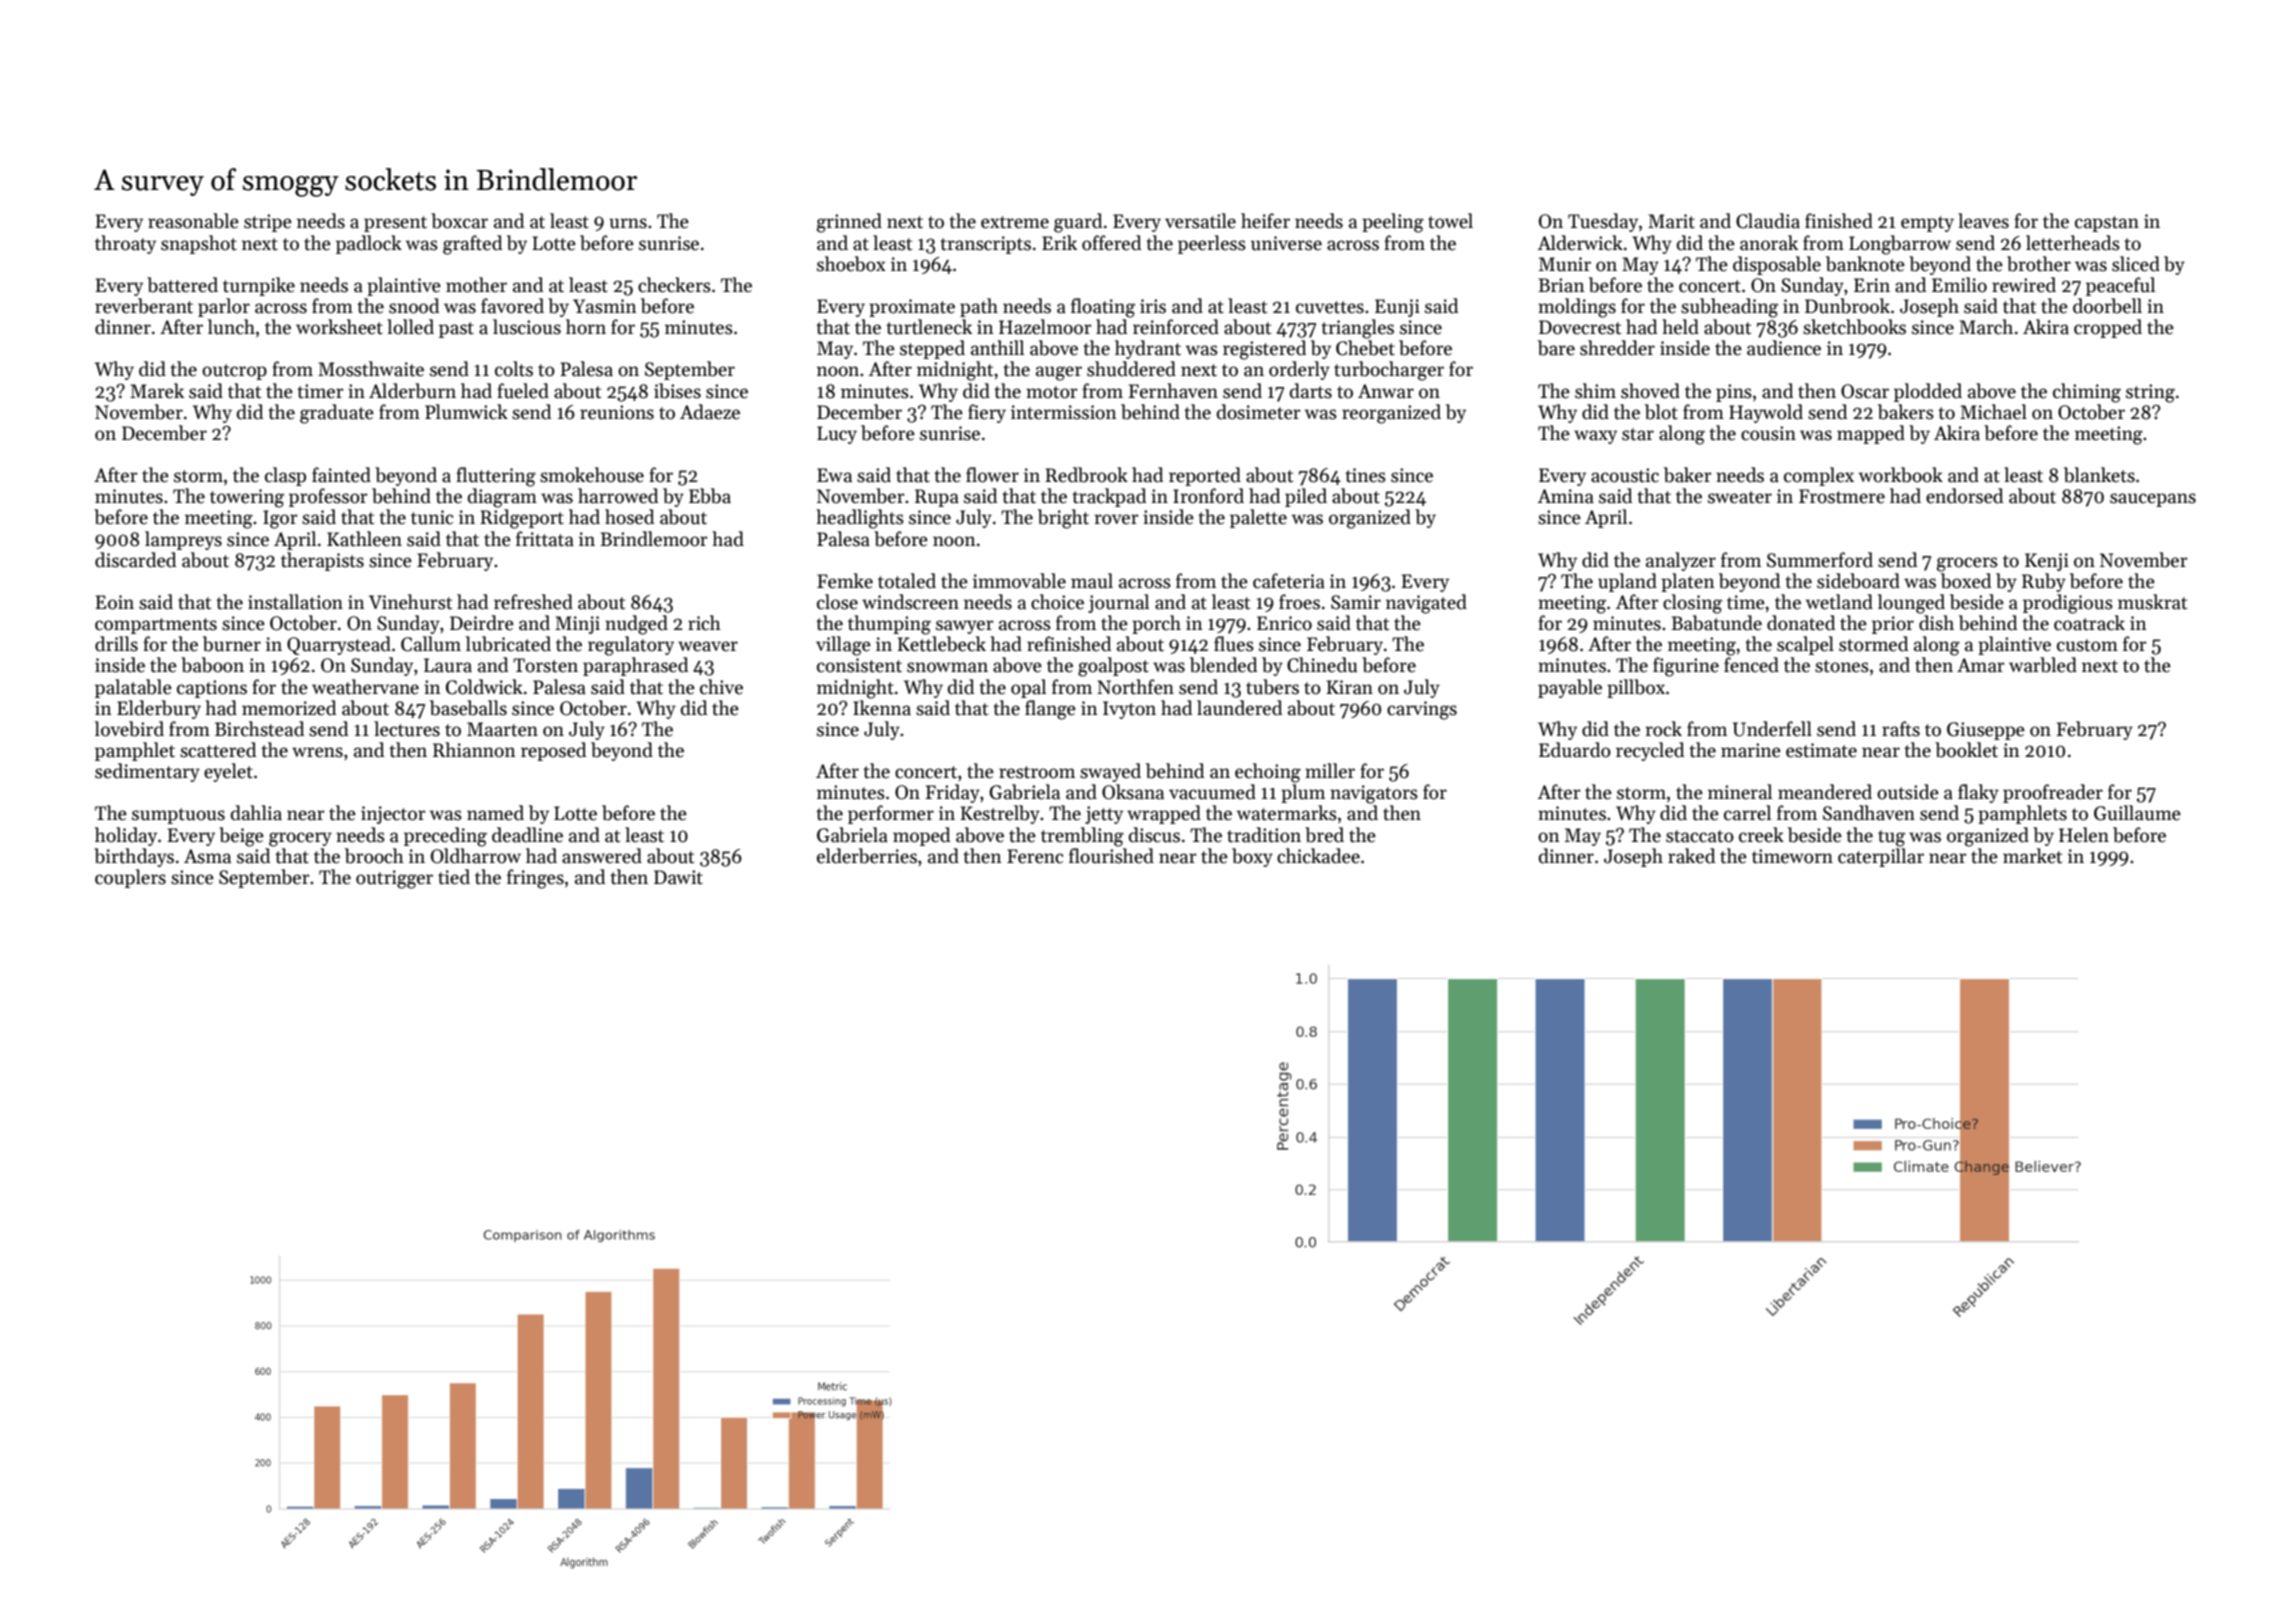 This screenshot has height=1620, width=2292. What do you see at coordinates (1981, 665) in the screenshot?
I see `Amar` at bounding box center [1981, 665].
